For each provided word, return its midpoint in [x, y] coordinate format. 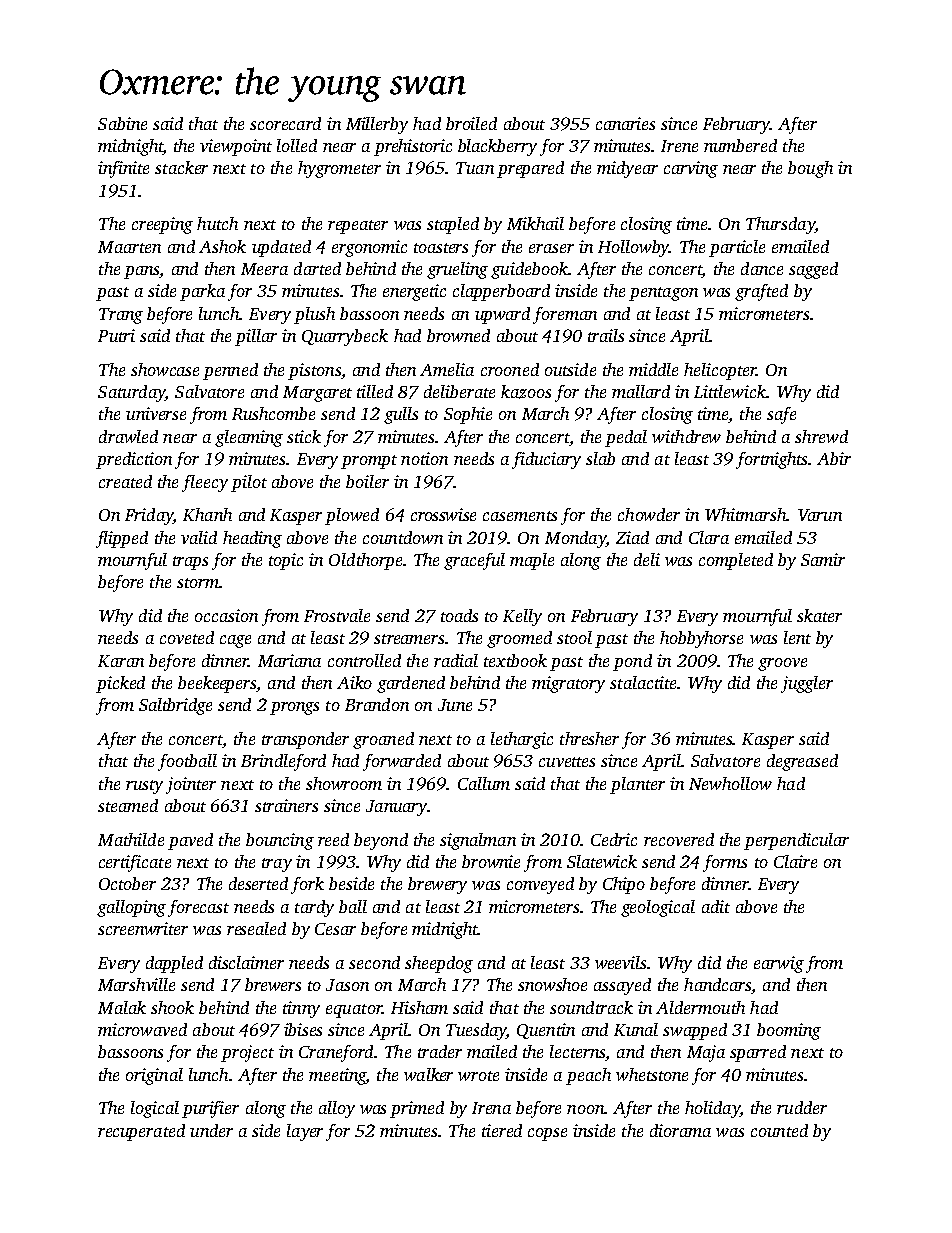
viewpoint [236, 147]
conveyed [540, 885]
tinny [301, 1009]
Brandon [377, 704]
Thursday [780, 225]
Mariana [289, 660]
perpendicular [796, 841]
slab [600, 458]
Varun [820, 515]
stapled [453, 225]
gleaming [249, 438]
